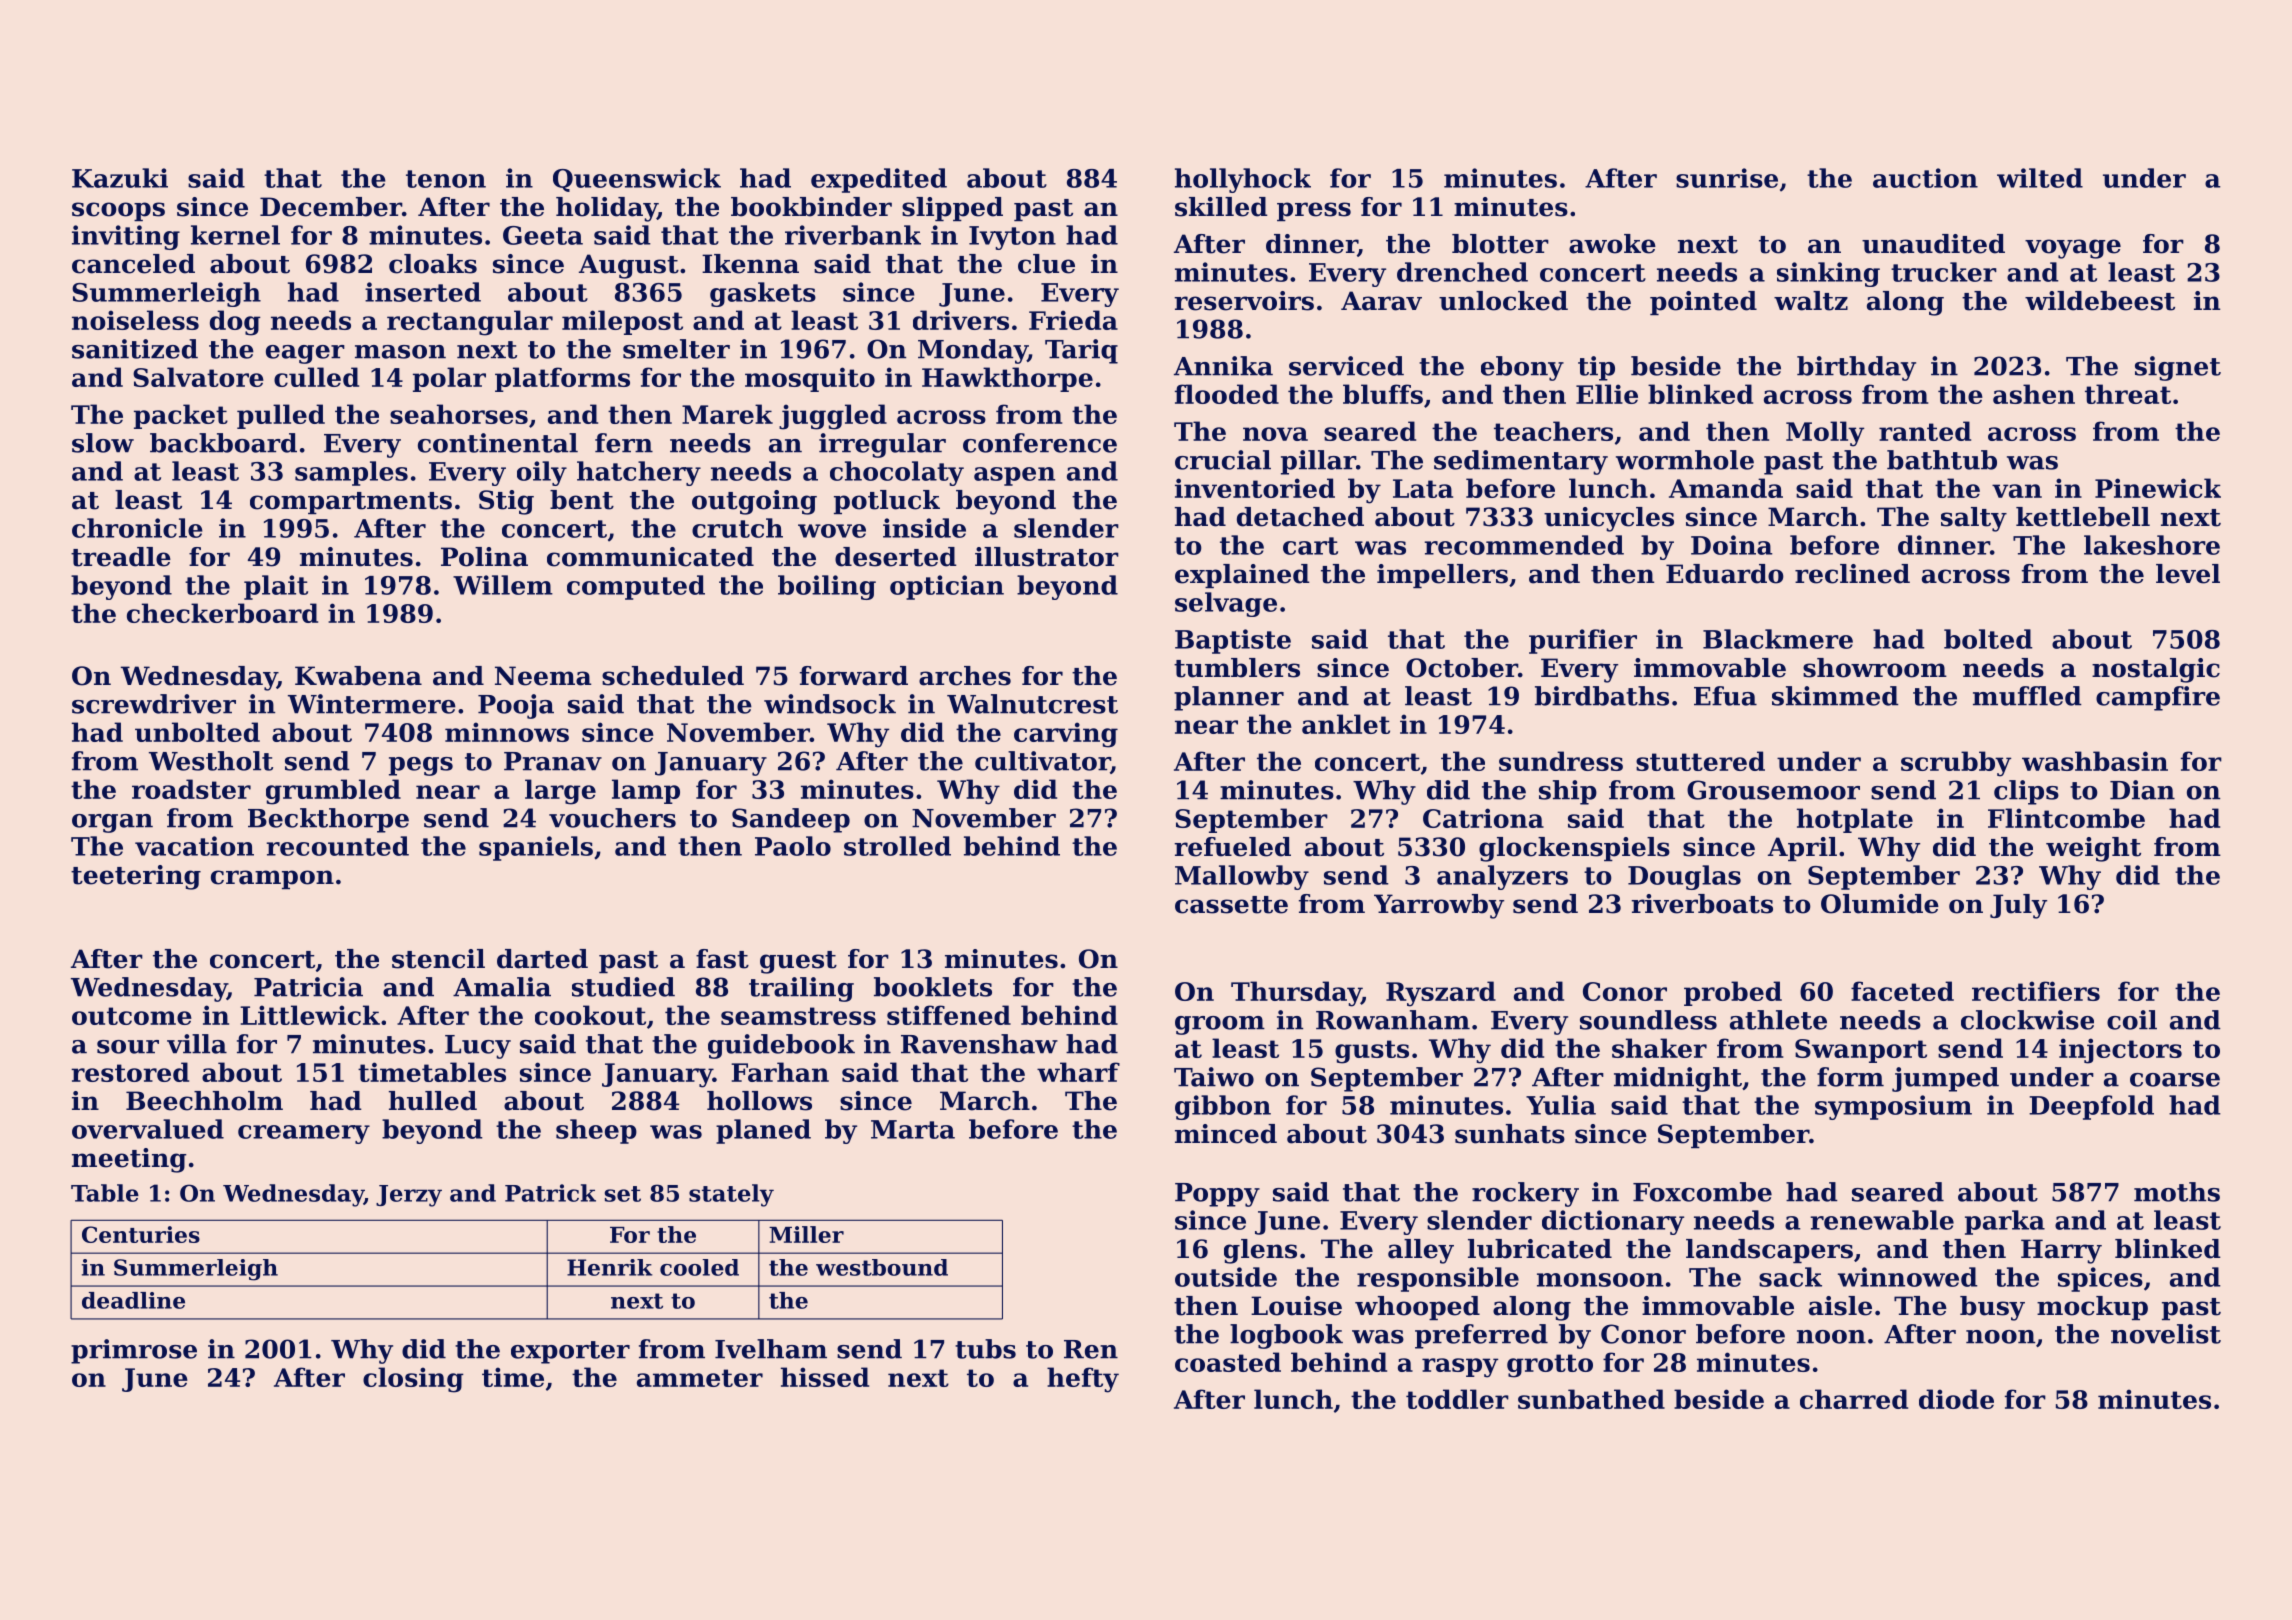  What do you see at coordinates (272, 879) in the page?
I see `crampon` at bounding box center [272, 879].
